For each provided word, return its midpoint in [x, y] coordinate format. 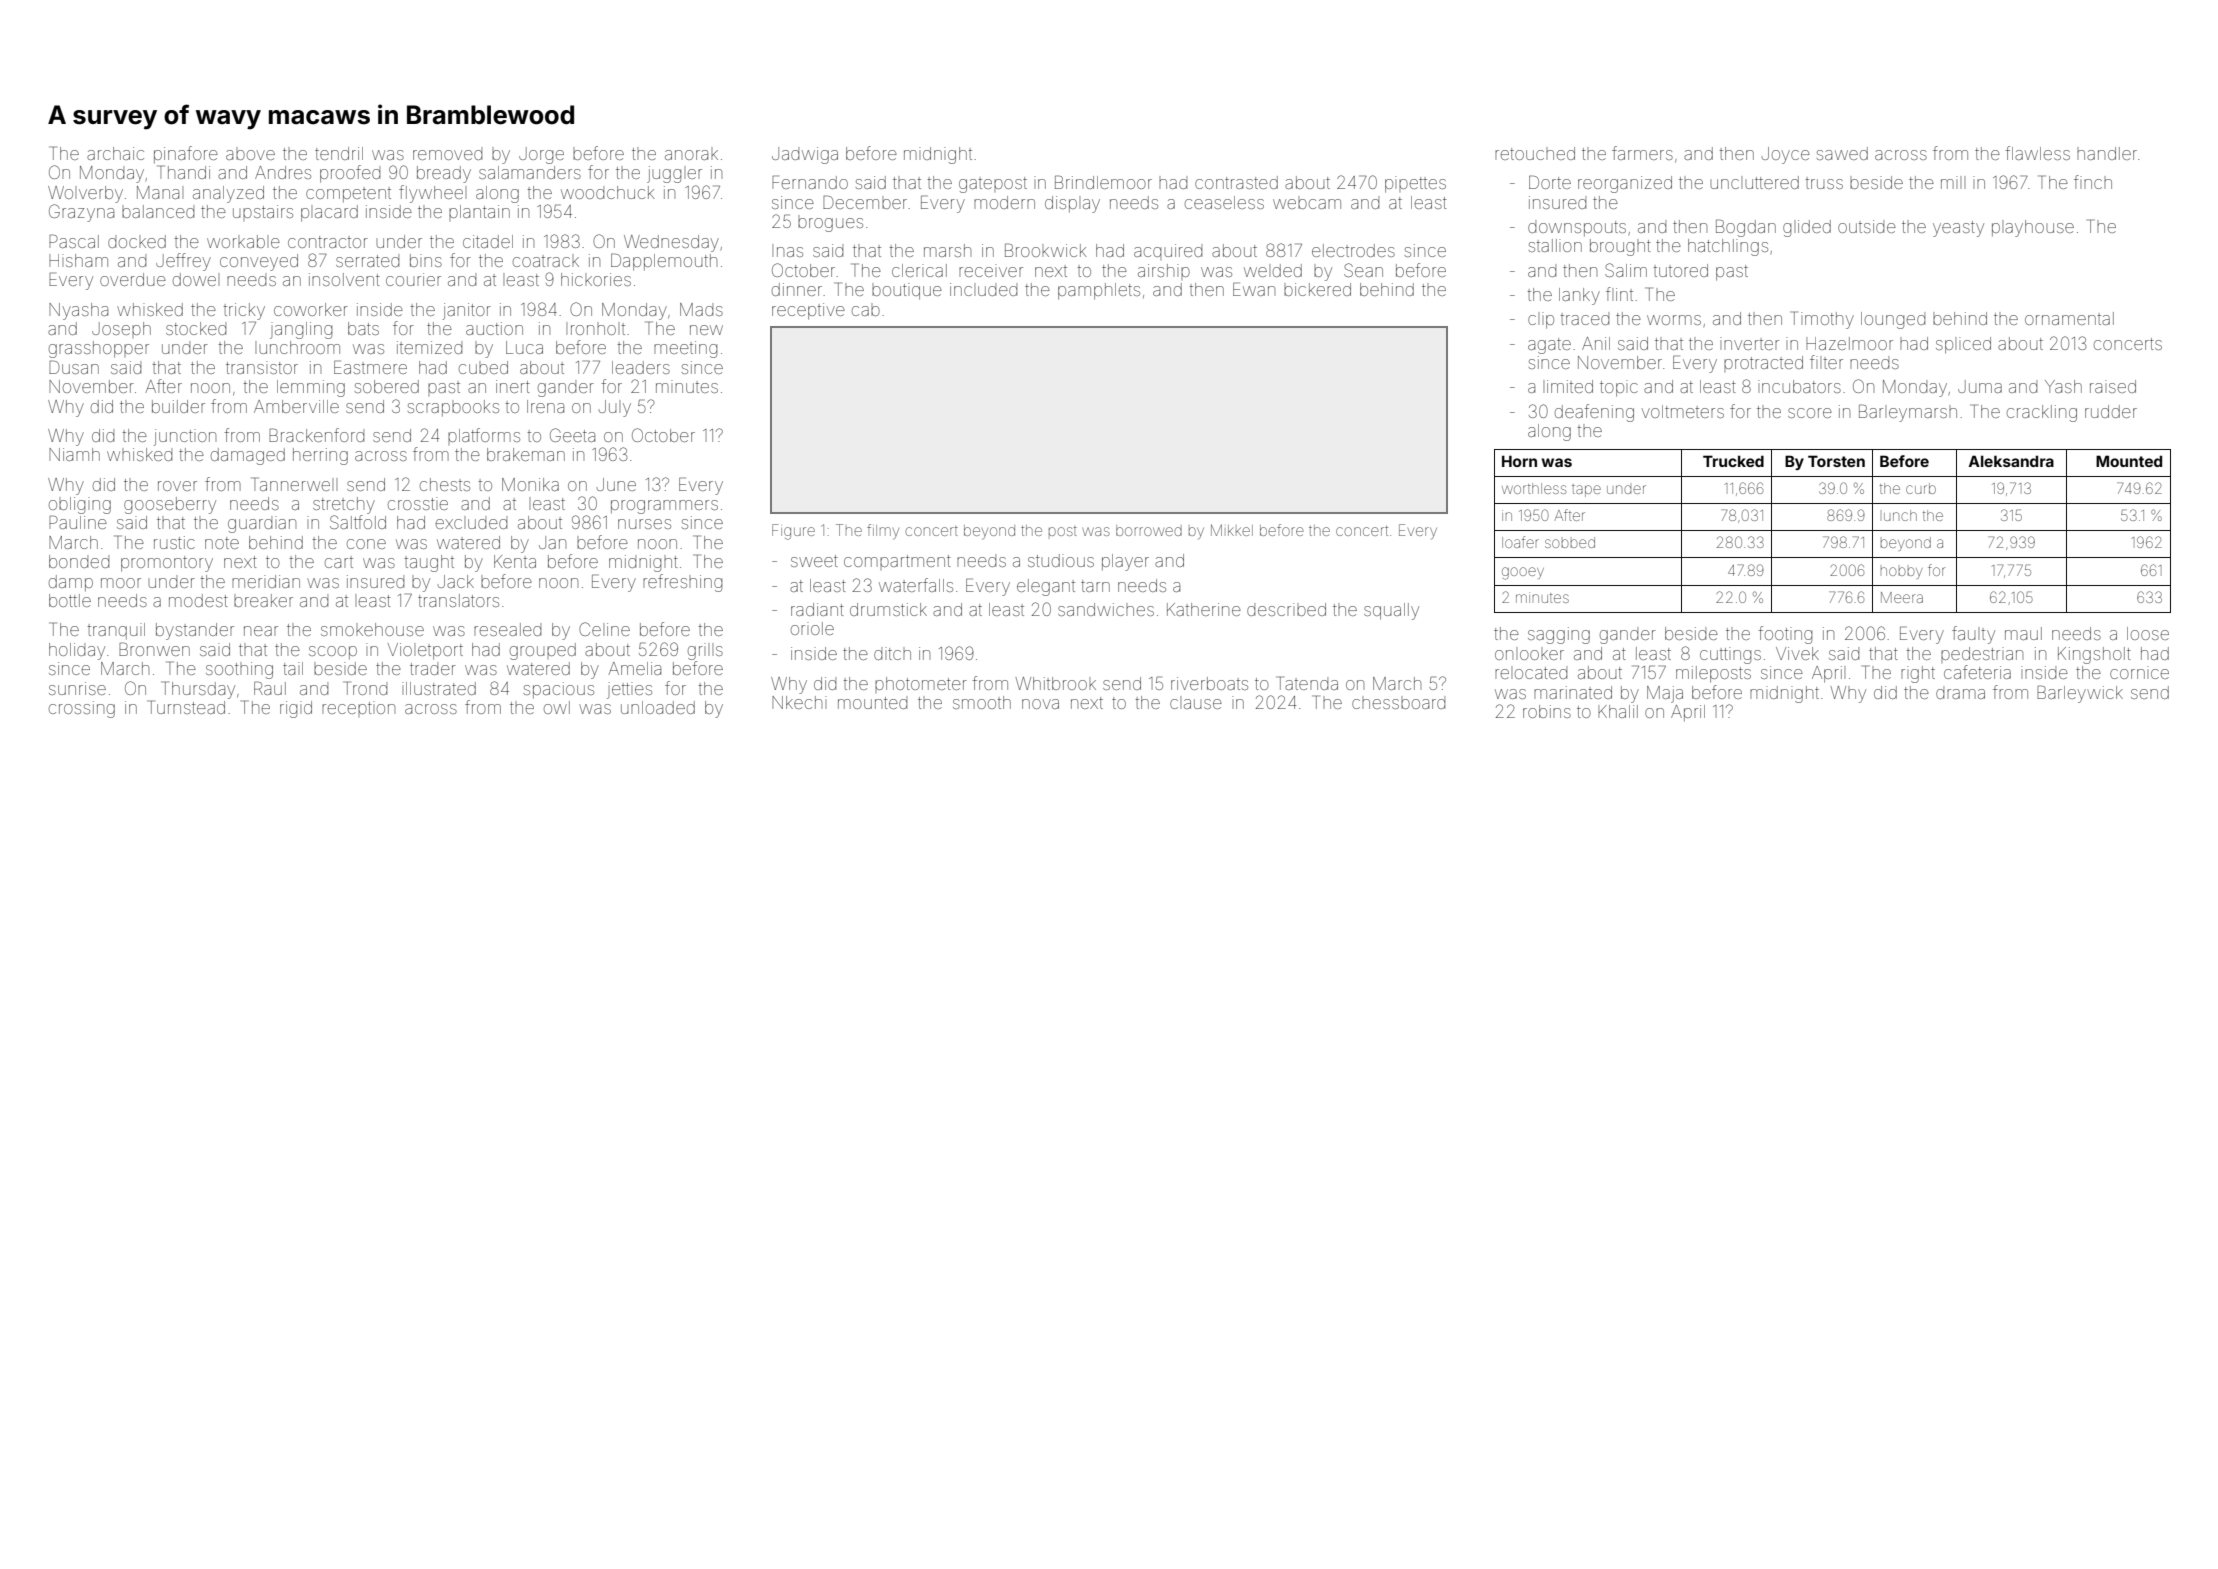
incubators [1799, 386]
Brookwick [1045, 250]
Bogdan [1746, 228]
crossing [82, 709]
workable [243, 241]
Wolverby [85, 194]
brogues [830, 223]
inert [513, 386]
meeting [685, 349]
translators [458, 600]
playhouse [2033, 228]
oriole [812, 628]
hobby [1901, 573]
